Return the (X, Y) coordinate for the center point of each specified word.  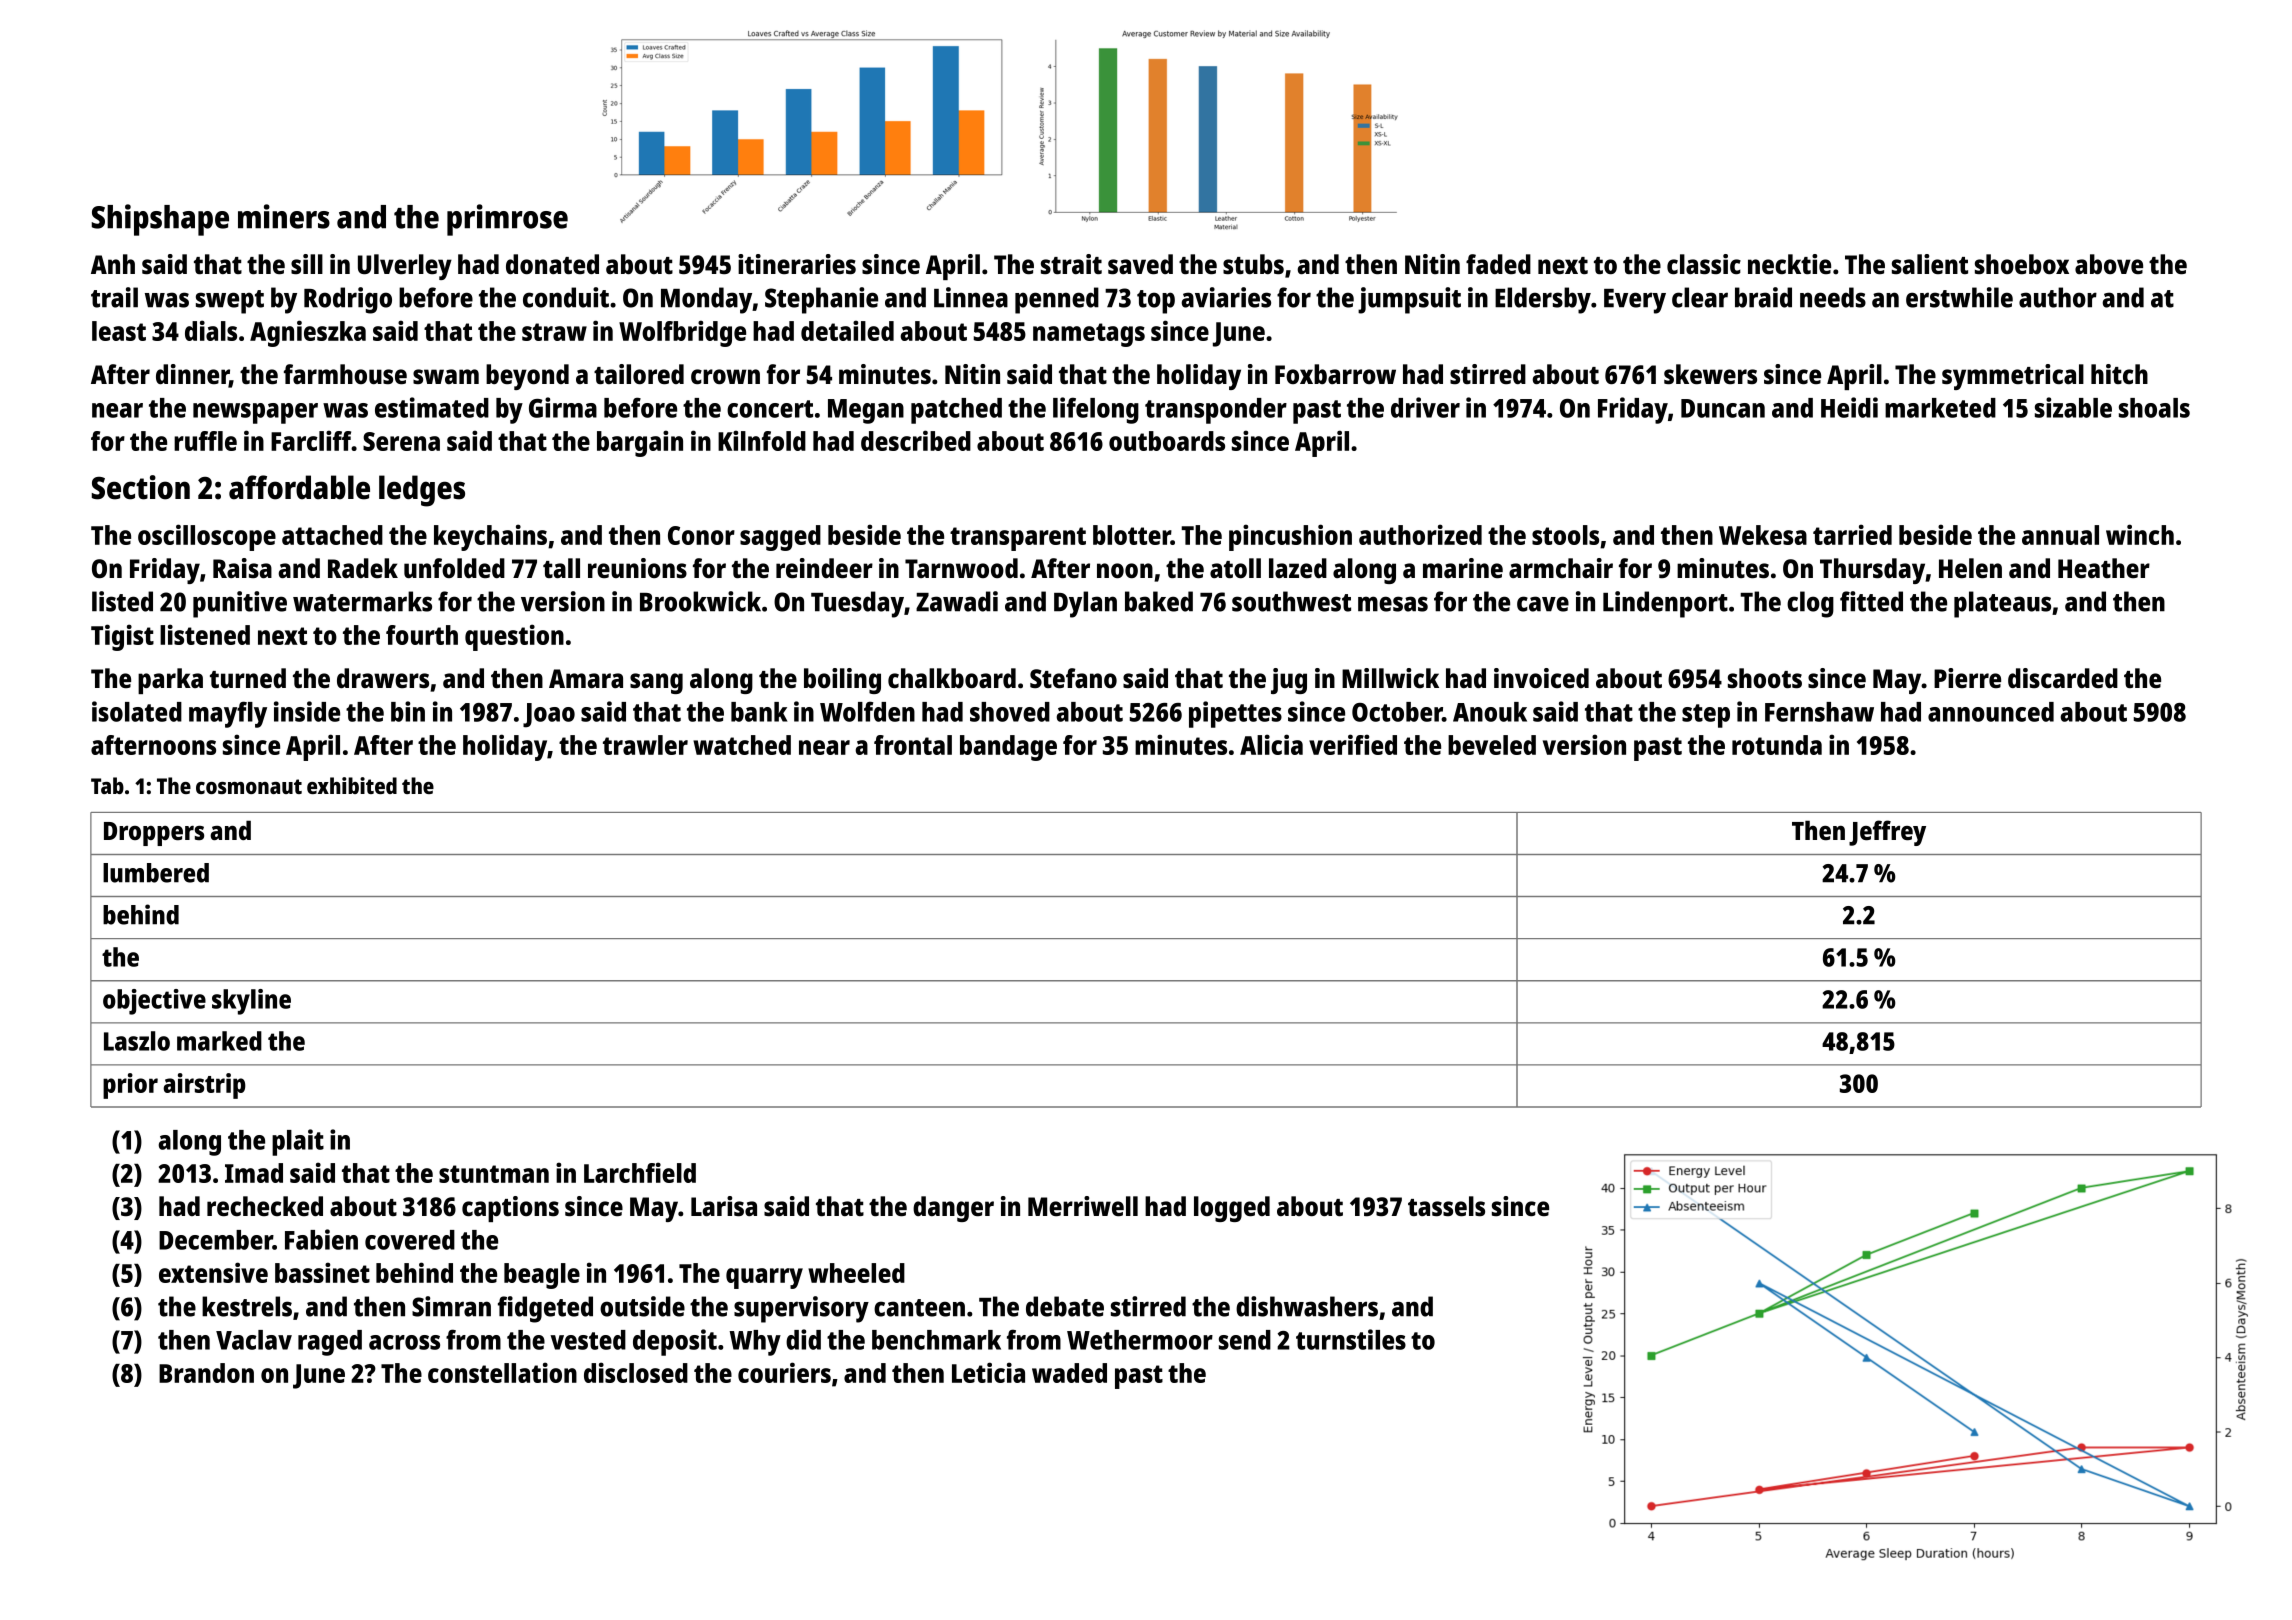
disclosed (636, 1372)
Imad (254, 1173)
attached (332, 535)
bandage (1008, 748)
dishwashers (1307, 1306)
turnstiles (1351, 1339)
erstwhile (1959, 297)
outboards (1167, 441)
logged (1232, 1209)
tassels (1446, 1206)
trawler (645, 745)
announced (1991, 712)
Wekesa (1763, 535)
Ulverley (405, 267)
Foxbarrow (1335, 374)
